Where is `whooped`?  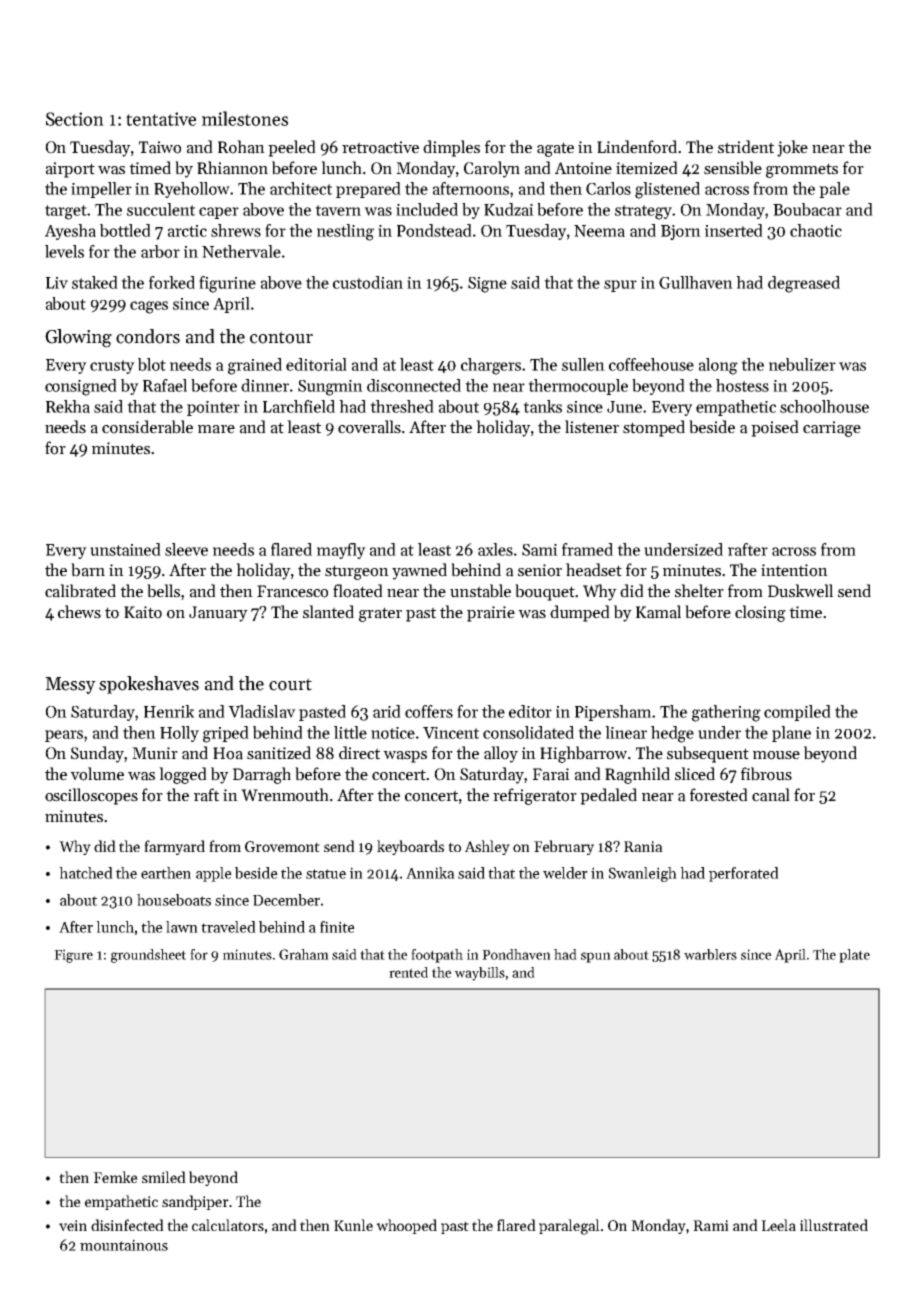 whooped is located at coordinates (406, 1226).
